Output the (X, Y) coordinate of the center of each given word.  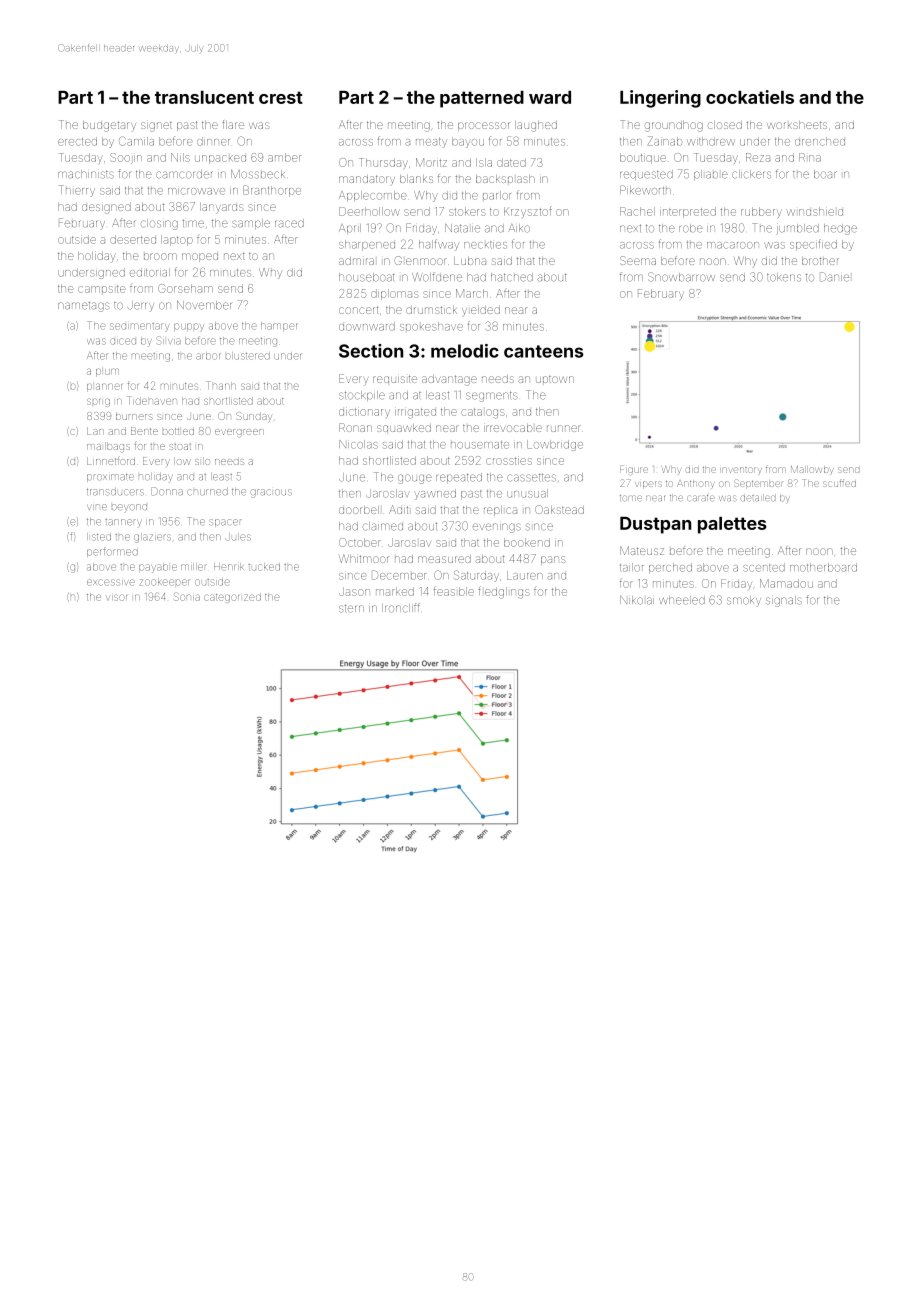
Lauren (525, 575)
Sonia (187, 597)
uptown (555, 379)
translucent (204, 97)
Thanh (221, 385)
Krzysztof (528, 212)
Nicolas (358, 444)
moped (200, 257)
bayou (468, 142)
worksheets (797, 125)
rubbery (761, 212)
